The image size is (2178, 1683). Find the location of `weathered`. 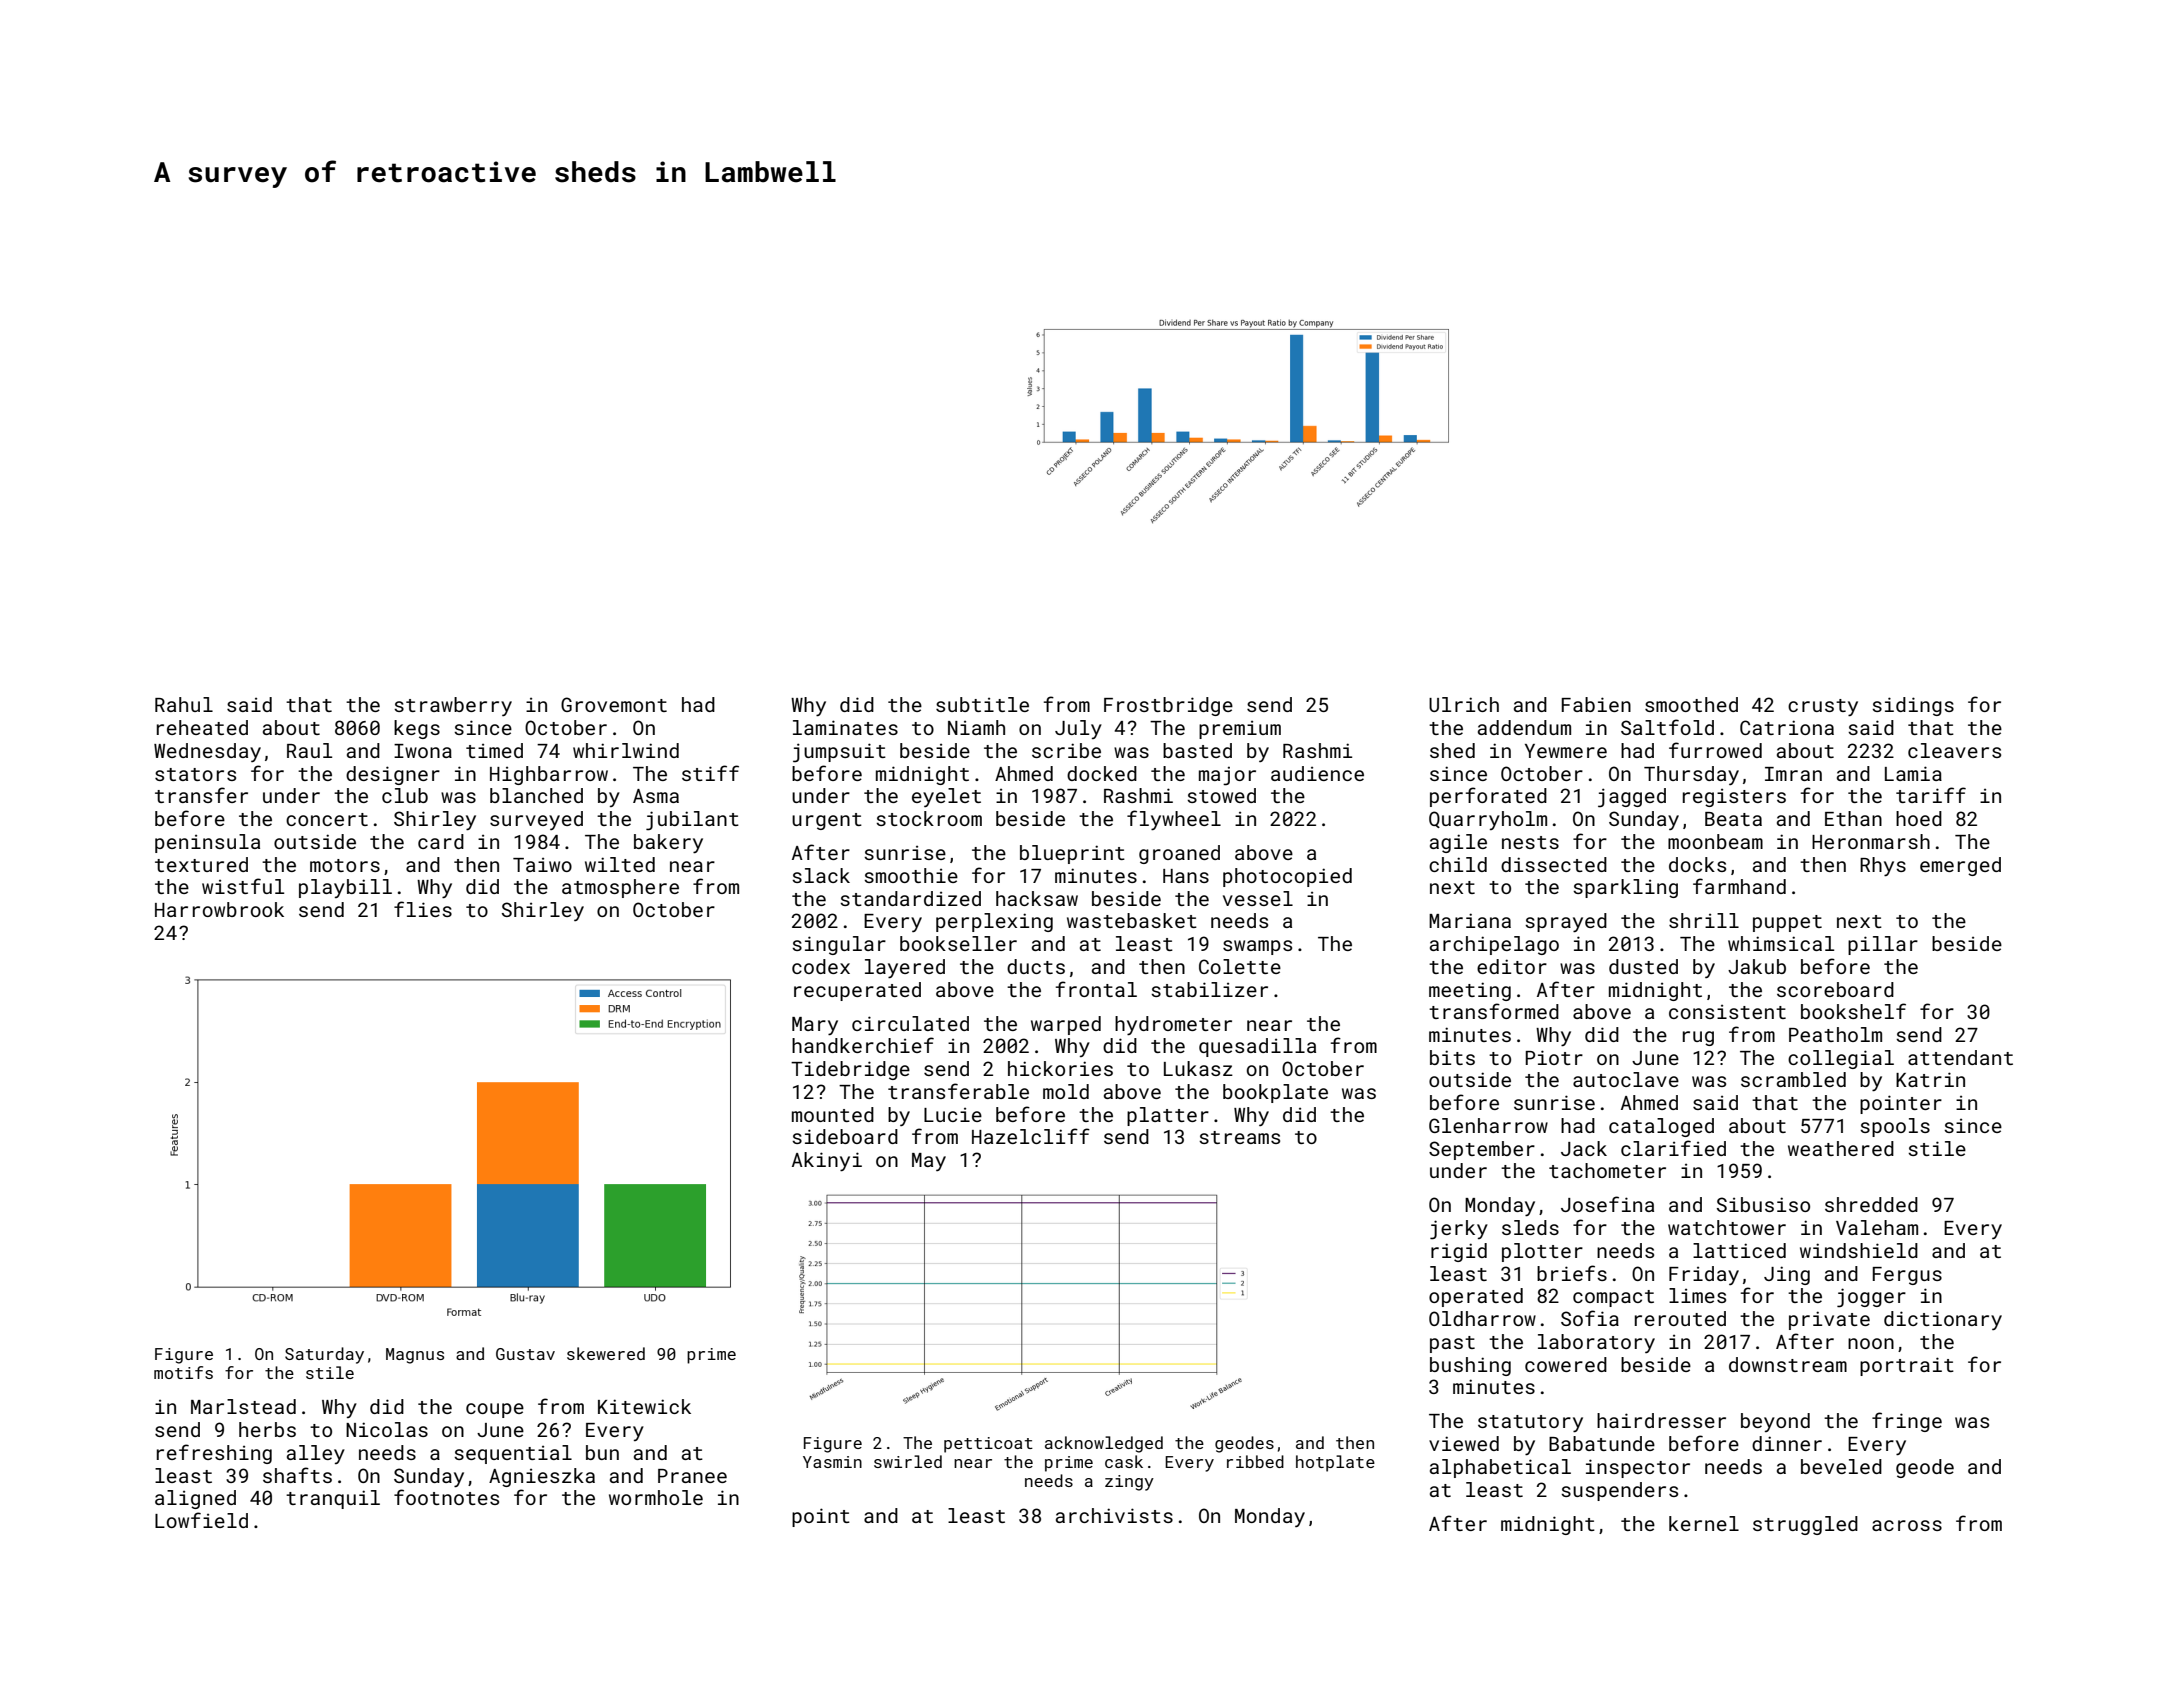

weathered is located at coordinates (1841, 1148).
